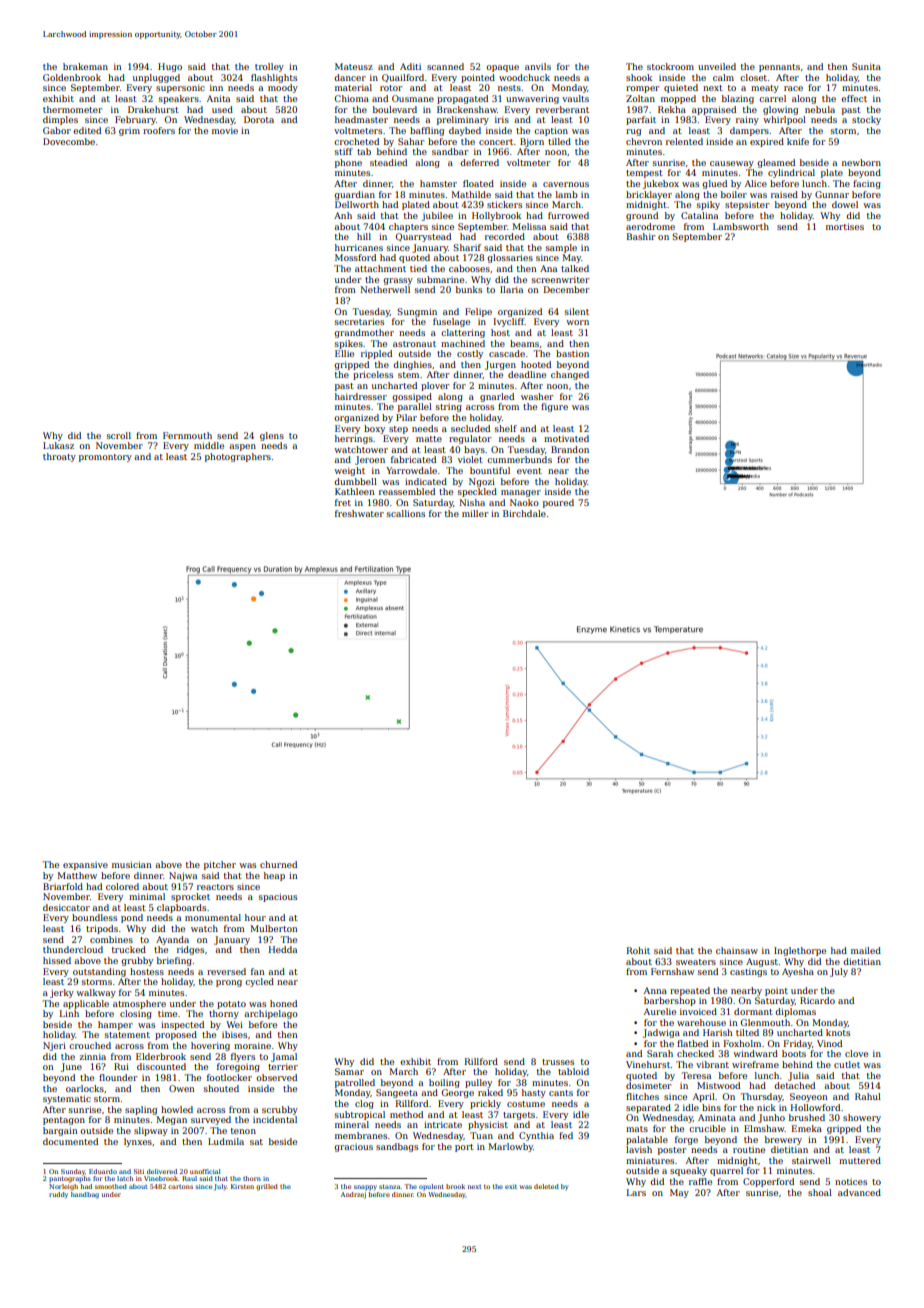 This screenshot has width=924, height=1308. What do you see at coordinates (276, 1077) in the screenshot?
I see `observed` at bounding box center [276, 1077].
